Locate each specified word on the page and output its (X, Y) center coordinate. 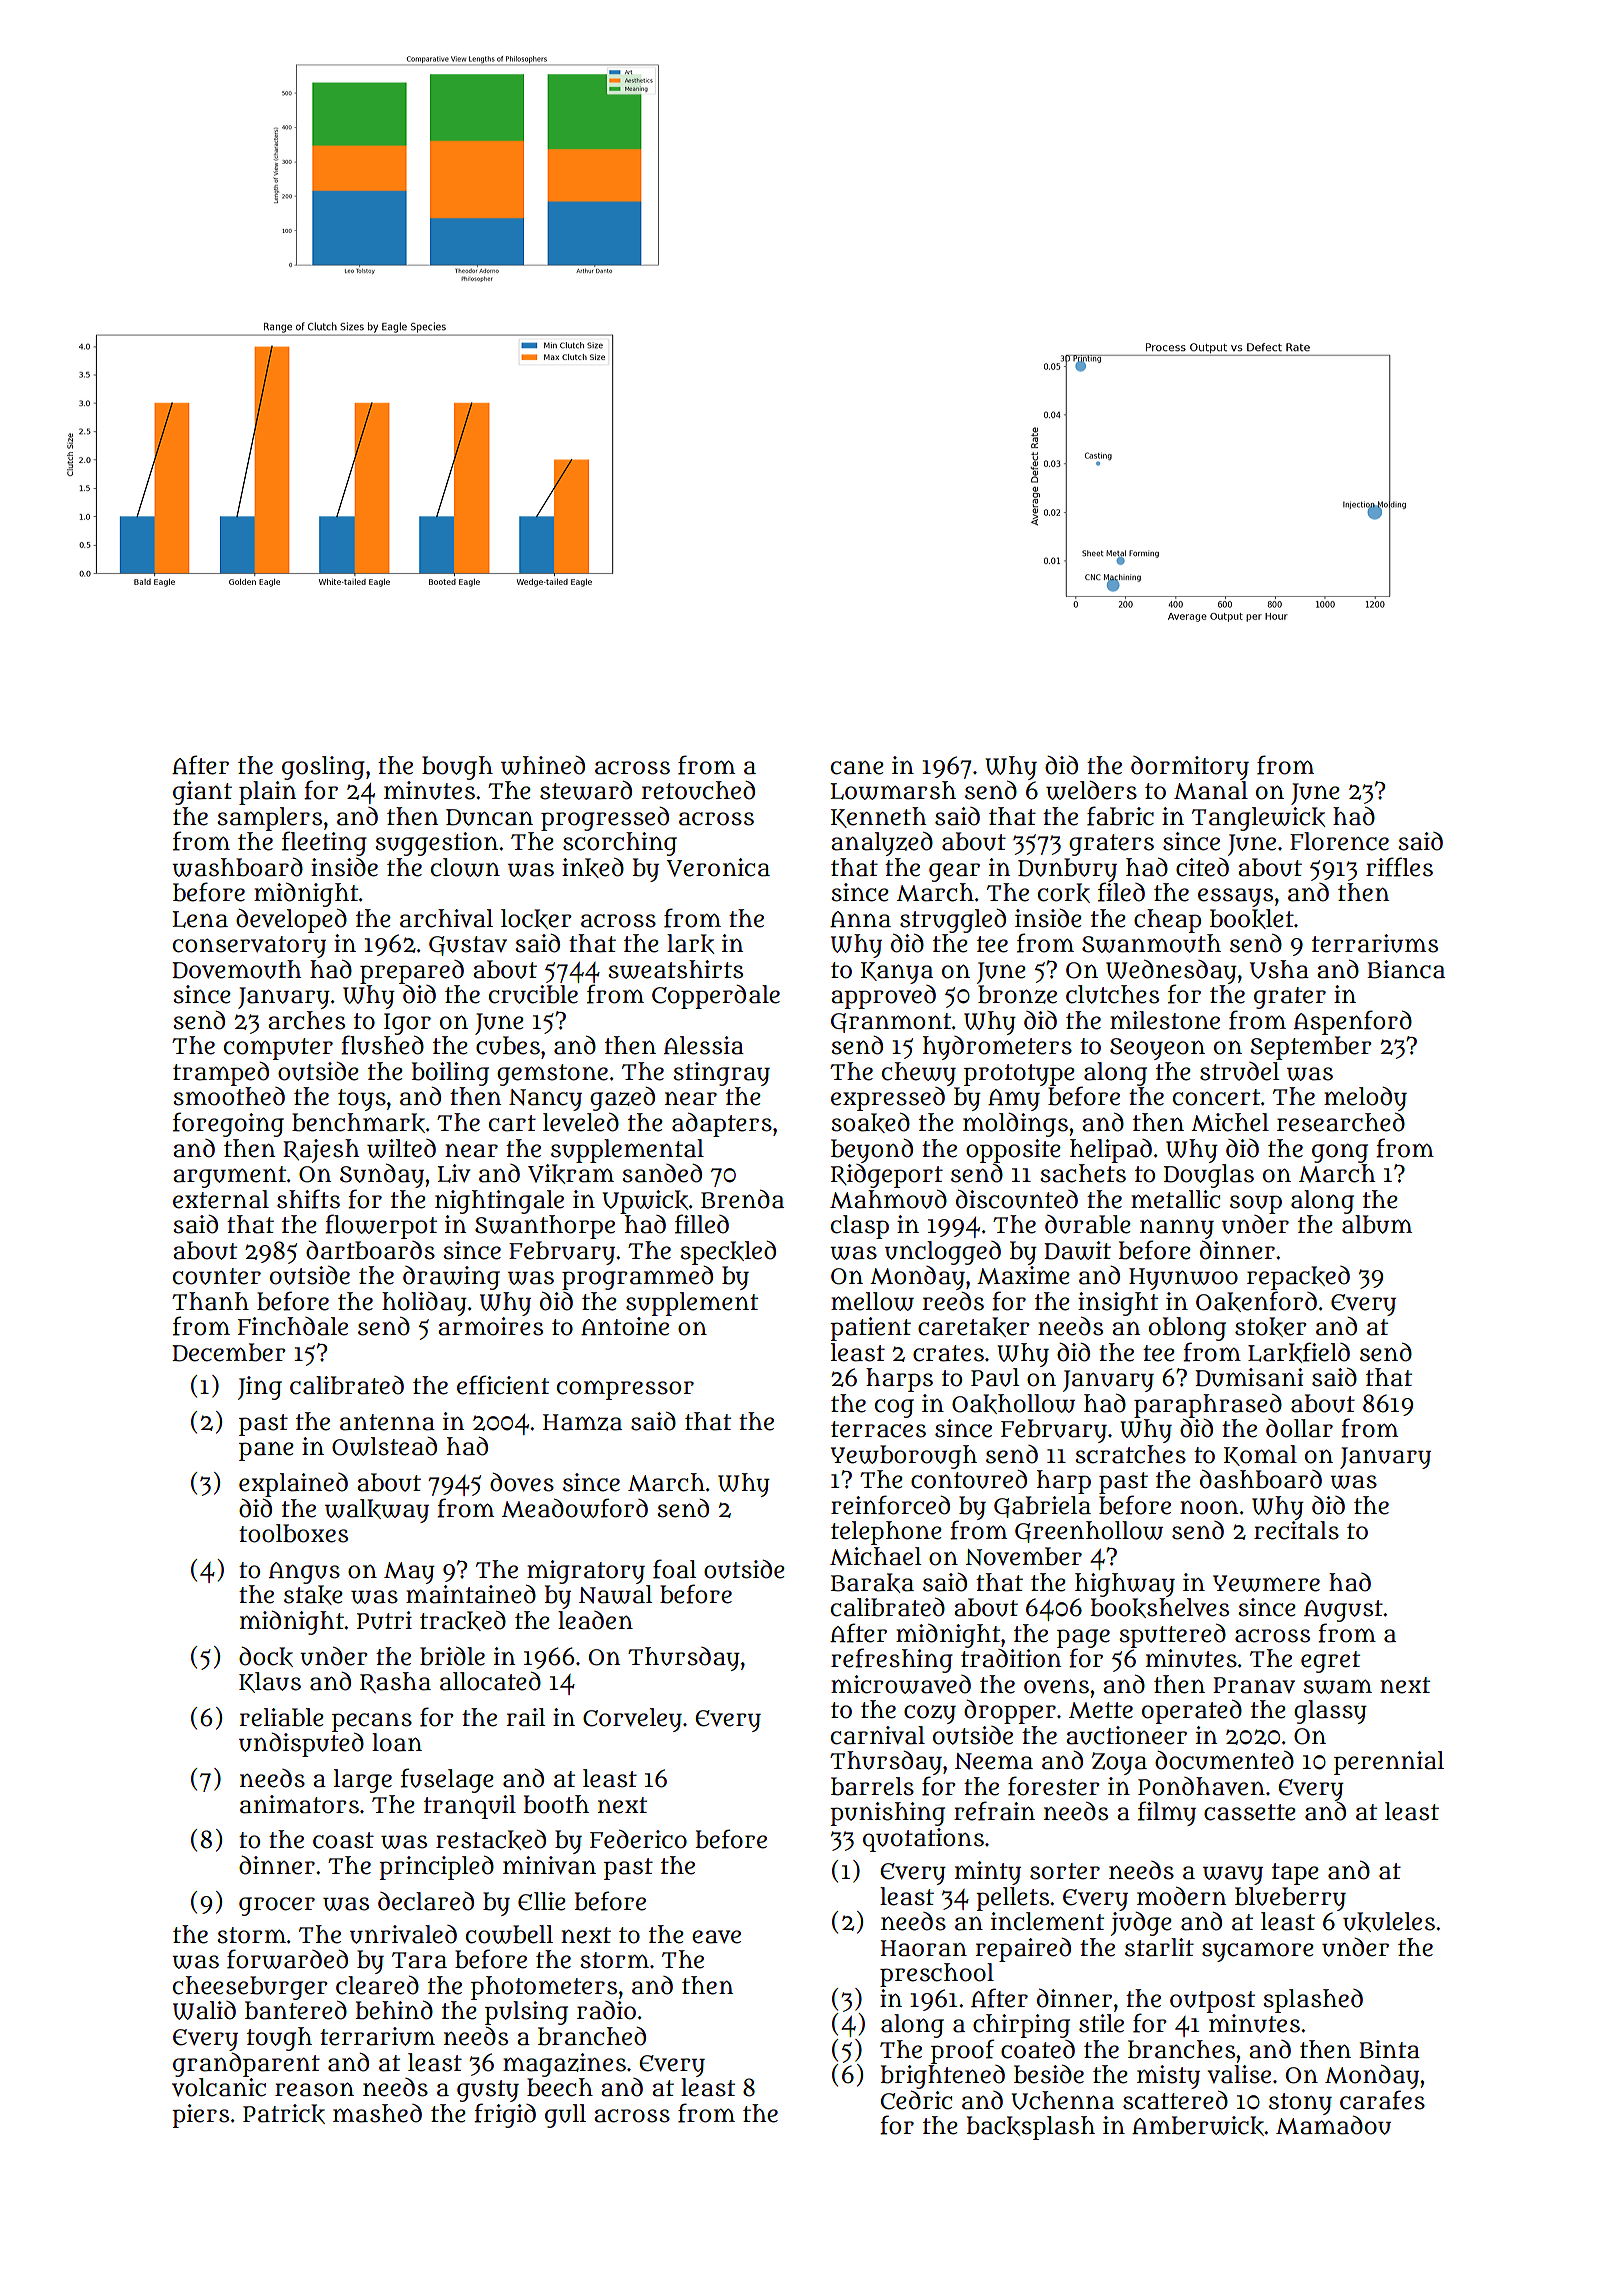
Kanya (897, 973)
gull (565, 2116)
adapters (722, 1125)
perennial (1389, 1763)
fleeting (324, 843)
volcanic (219, 2087)
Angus (304, 1573)
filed (1121, 892)
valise (1239, 2074)
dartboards (370, 1250)
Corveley (632, 1720)
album (1377, 1224)
